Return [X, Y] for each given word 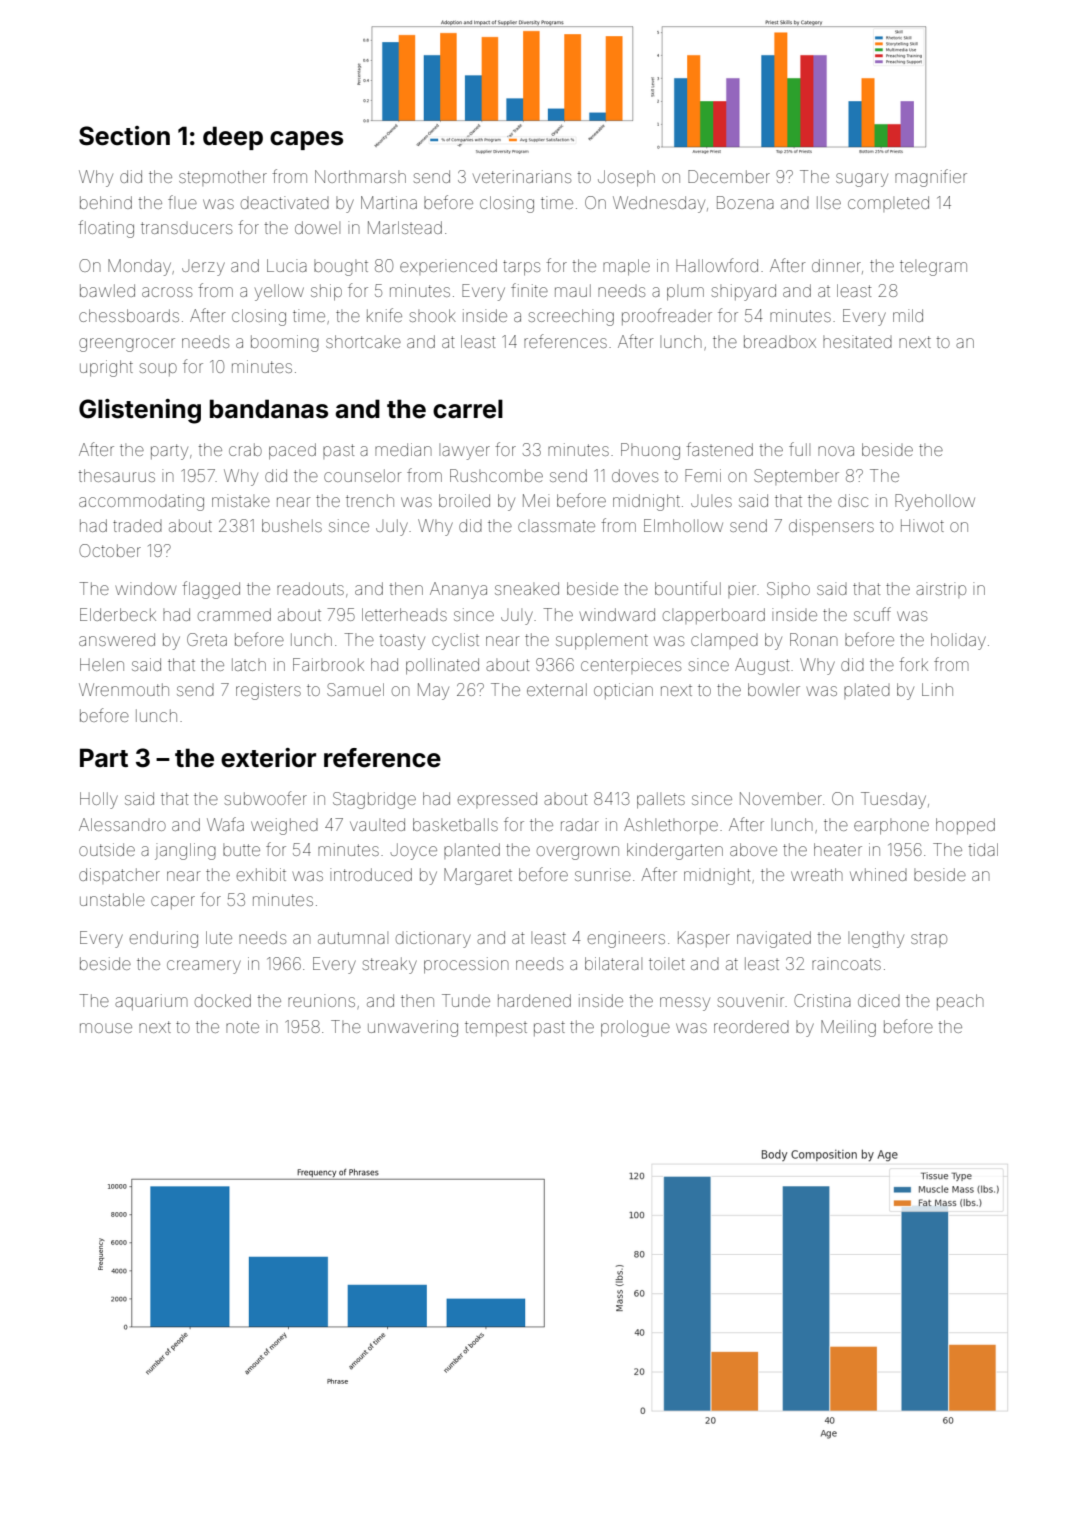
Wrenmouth [124, 689]
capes [306, 140]
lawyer [464, 452]
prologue [635, 1028]
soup [158, 369]
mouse [106, 1028]
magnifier [931, 178]
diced [879, 1000]
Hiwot [922, 525]
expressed [497, 800]
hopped [965, 826]
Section [124, 136]
